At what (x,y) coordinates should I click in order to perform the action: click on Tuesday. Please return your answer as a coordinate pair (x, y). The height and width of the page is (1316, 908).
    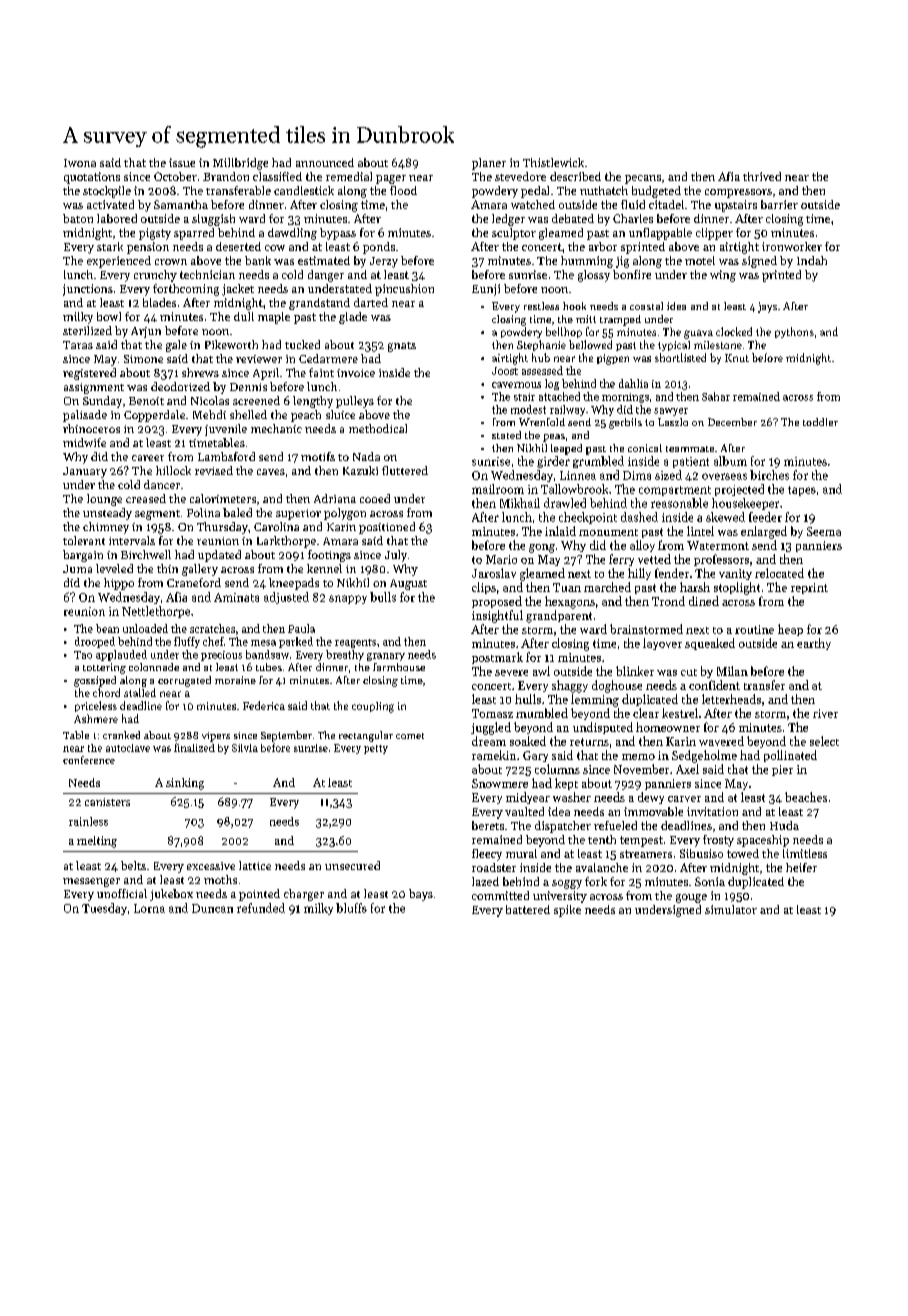
    Looking at the image, I should click on (104, 909).
